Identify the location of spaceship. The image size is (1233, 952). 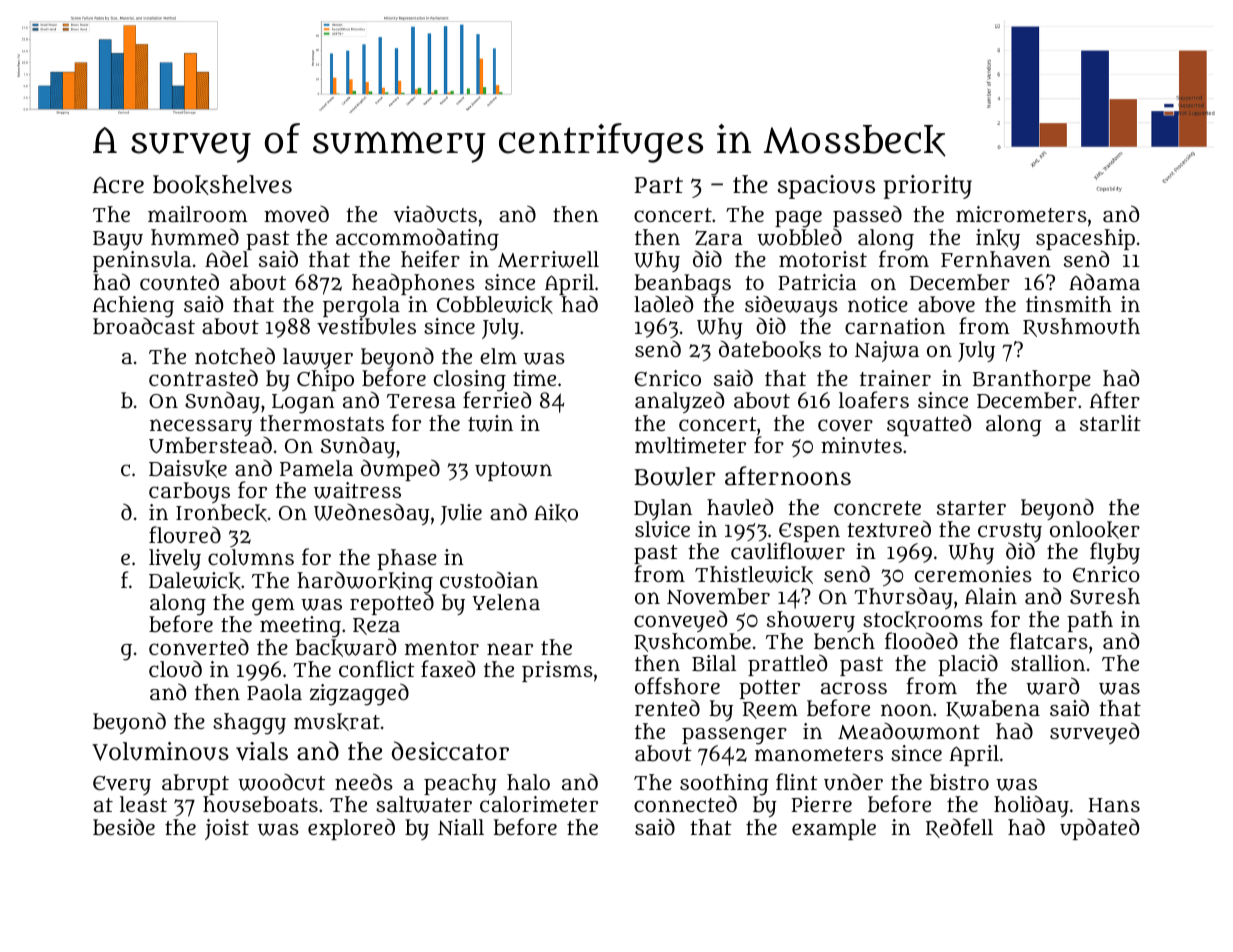
(1085, 240).
